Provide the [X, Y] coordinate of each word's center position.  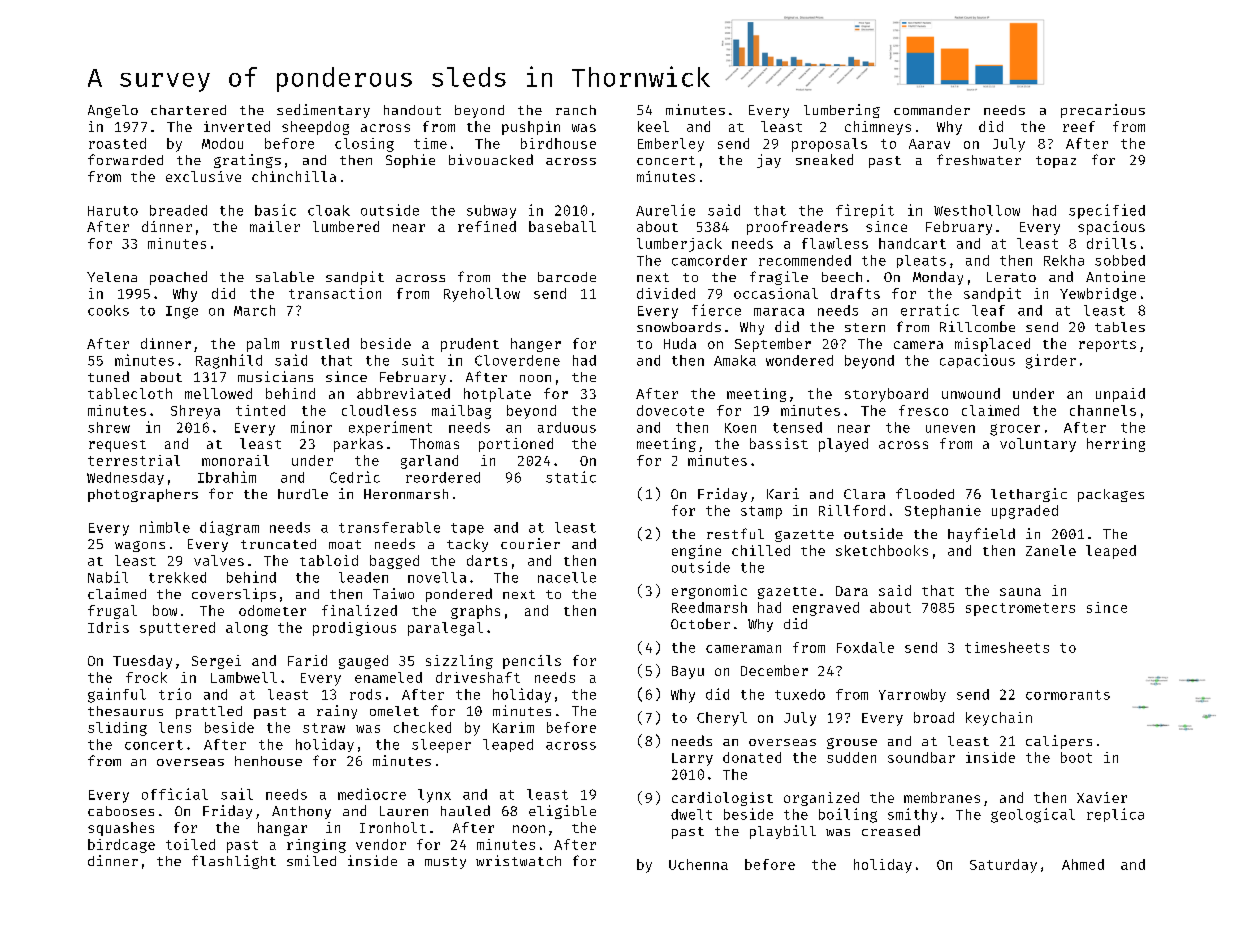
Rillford [852, 510]
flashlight [234, 862]
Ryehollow [482, 295]
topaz [1056, 162]
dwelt [691, 814]
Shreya [195, 412]
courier [530, 543]
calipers [1059, 742]
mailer [275, 226]
